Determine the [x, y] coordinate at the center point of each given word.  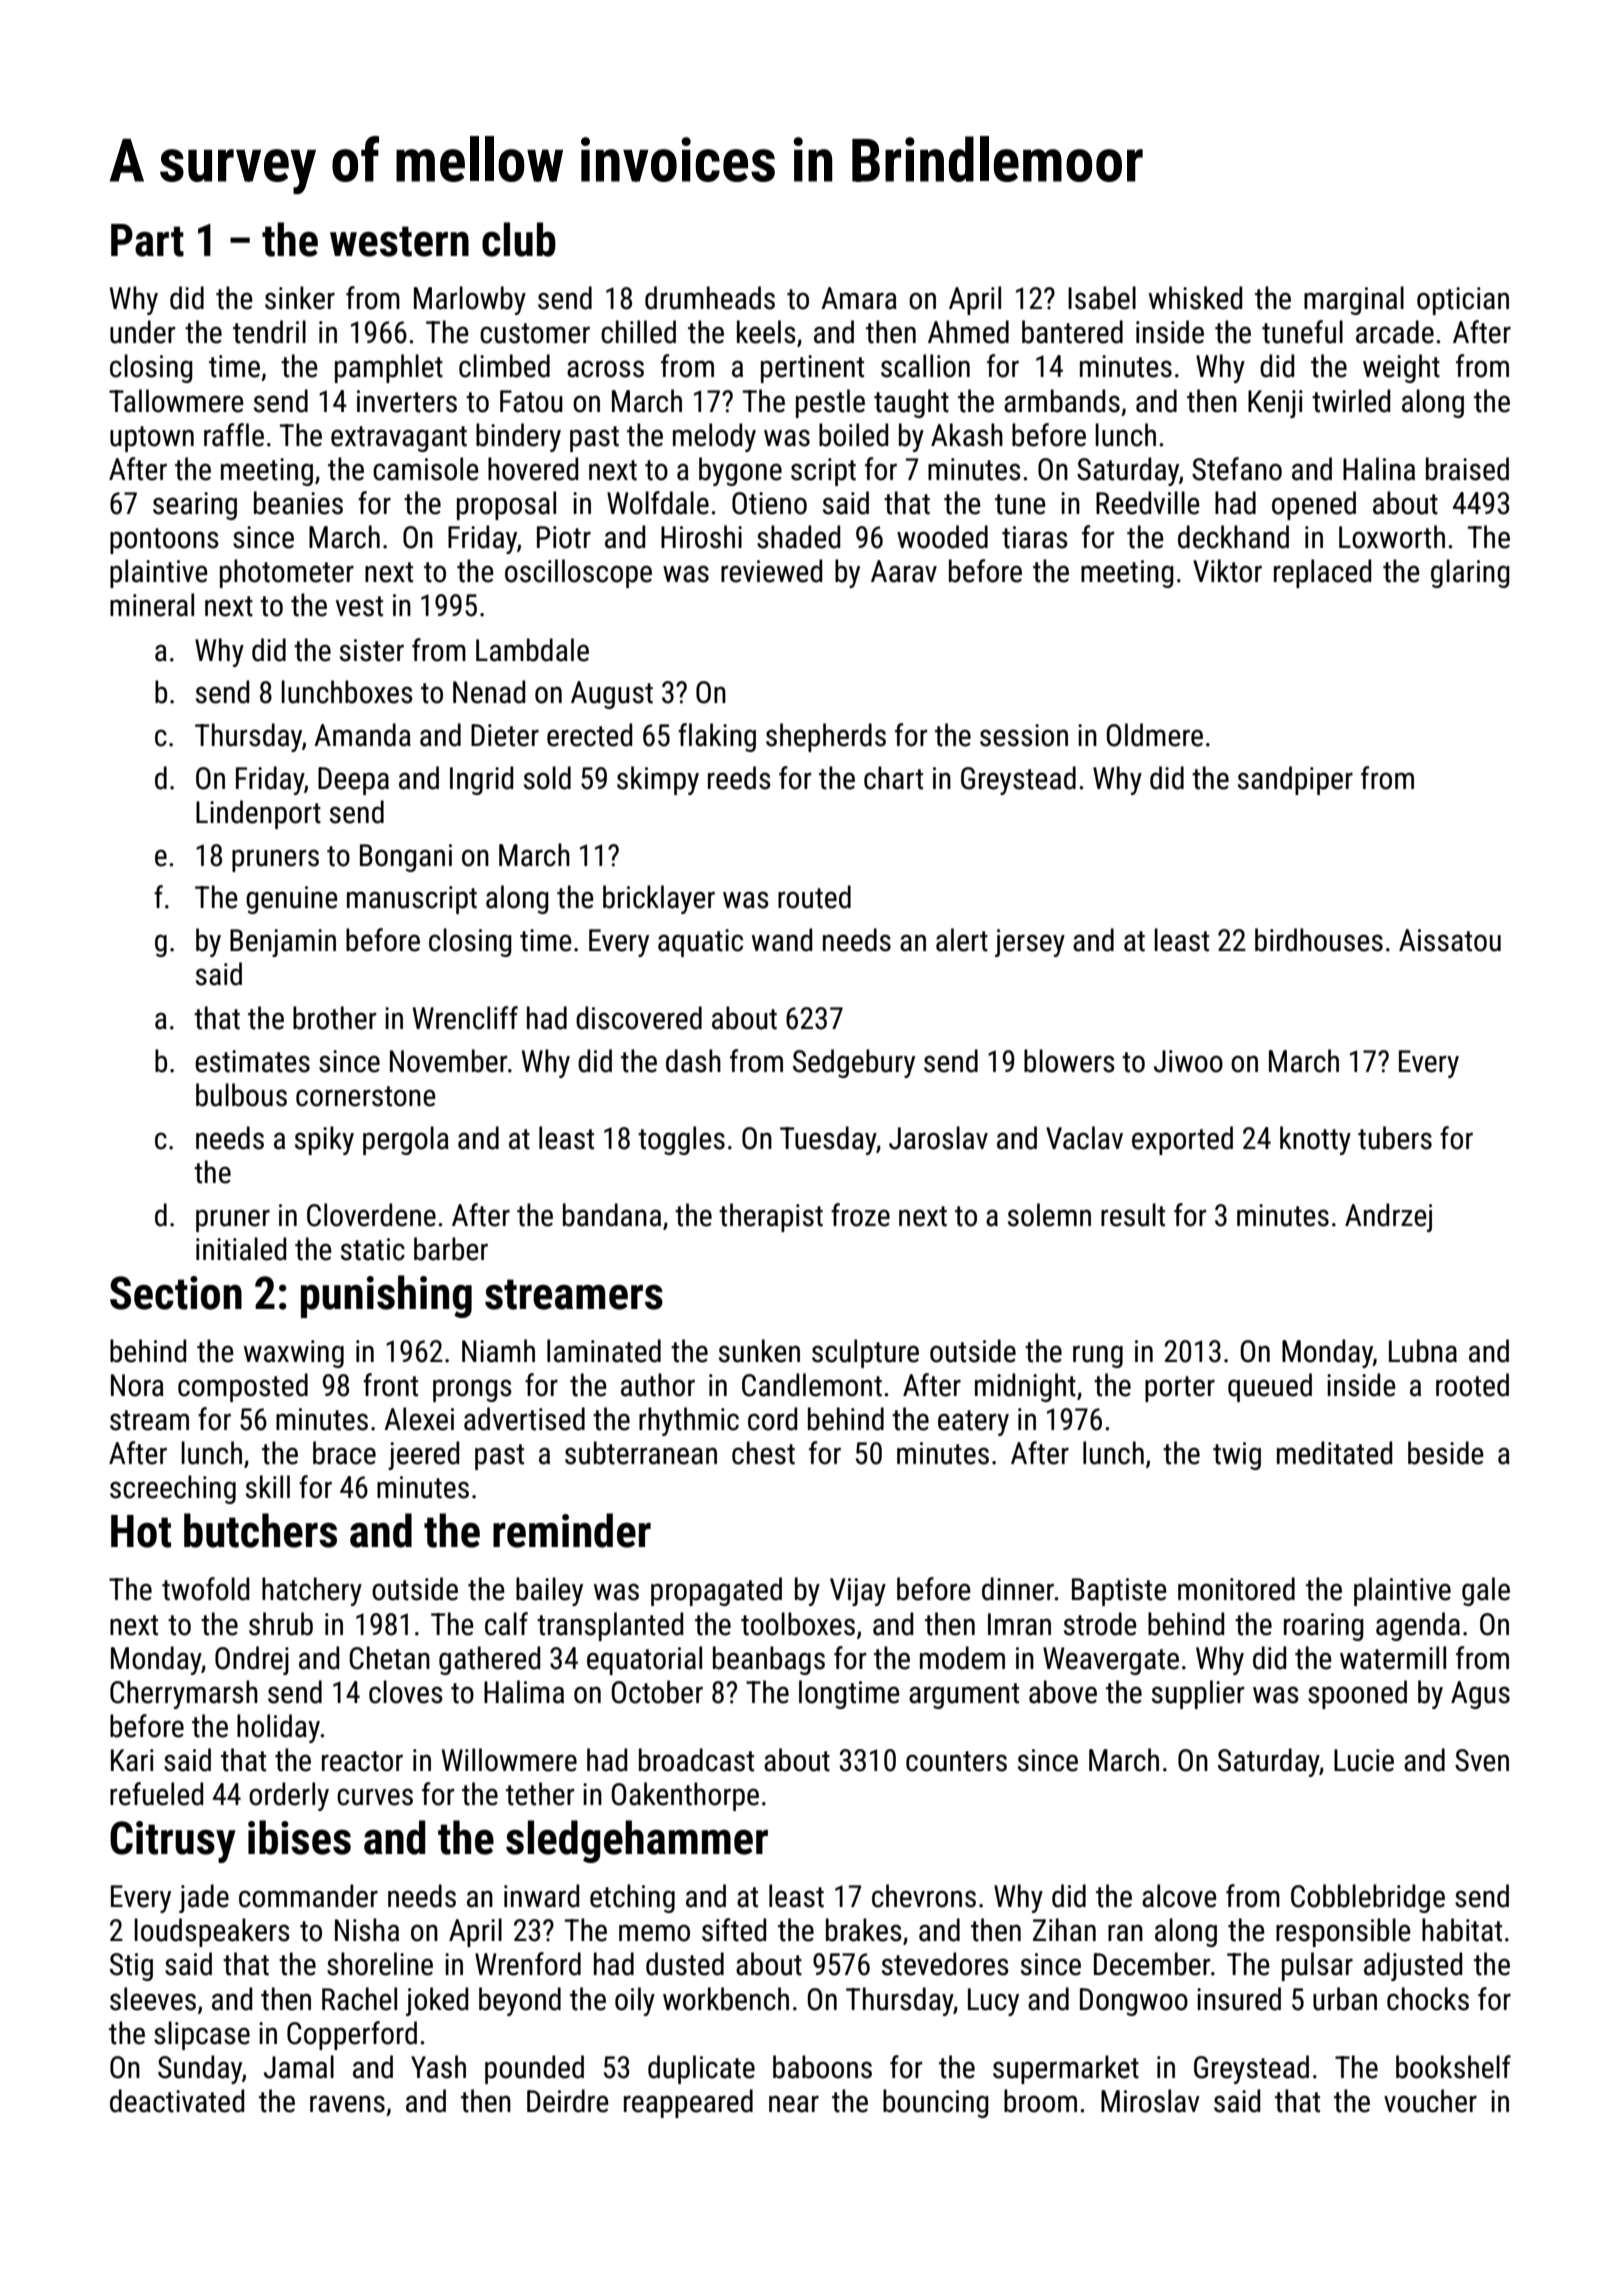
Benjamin [283, 943]
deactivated [177, 2101]
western [399, 241]
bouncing [936, 2103]
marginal [1354, 300]
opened [1314, 505]
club [519, 239]
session [1024, 735]
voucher [1430, 2101]
